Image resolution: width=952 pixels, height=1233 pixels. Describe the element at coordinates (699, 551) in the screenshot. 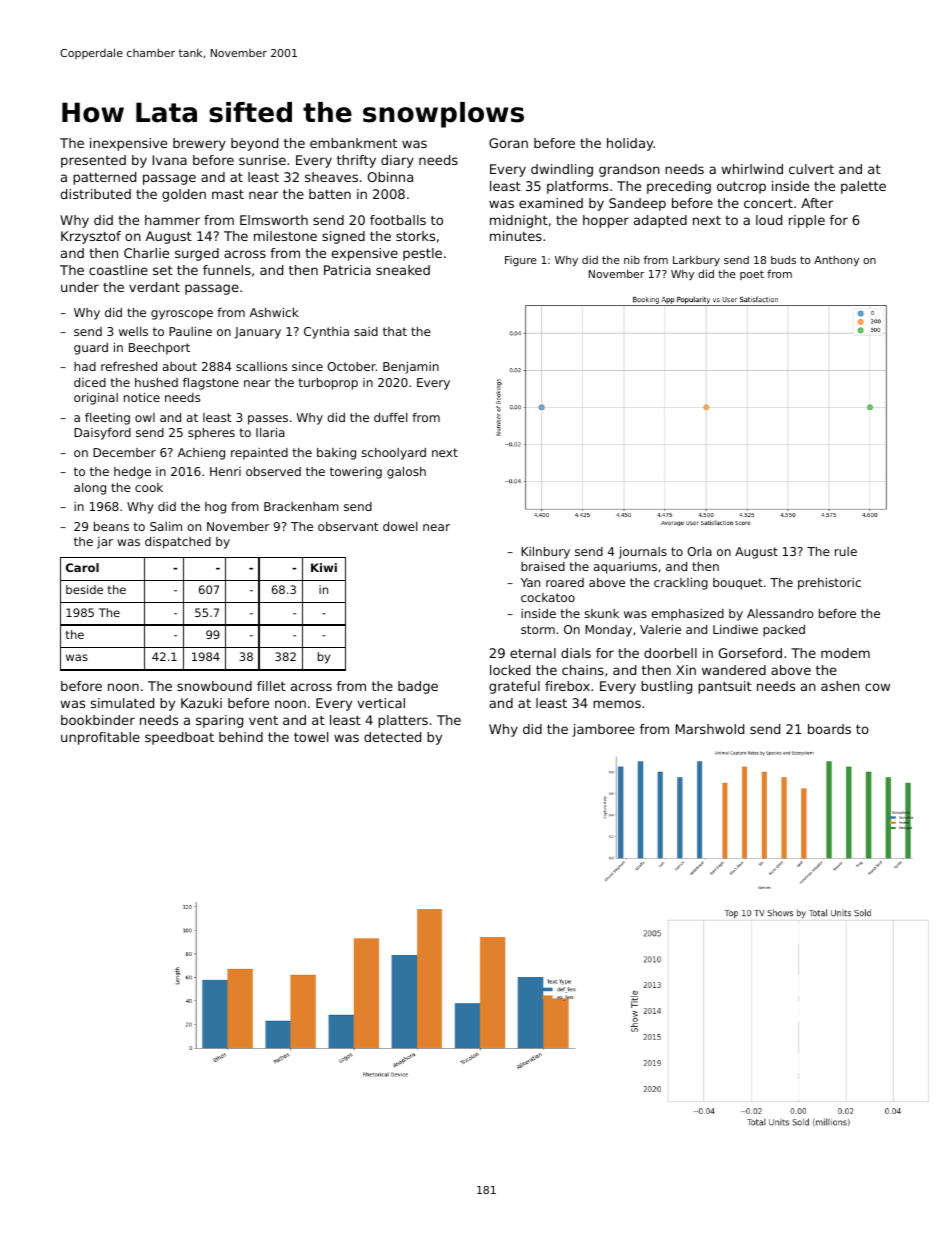

I see `Orla` at that location.
